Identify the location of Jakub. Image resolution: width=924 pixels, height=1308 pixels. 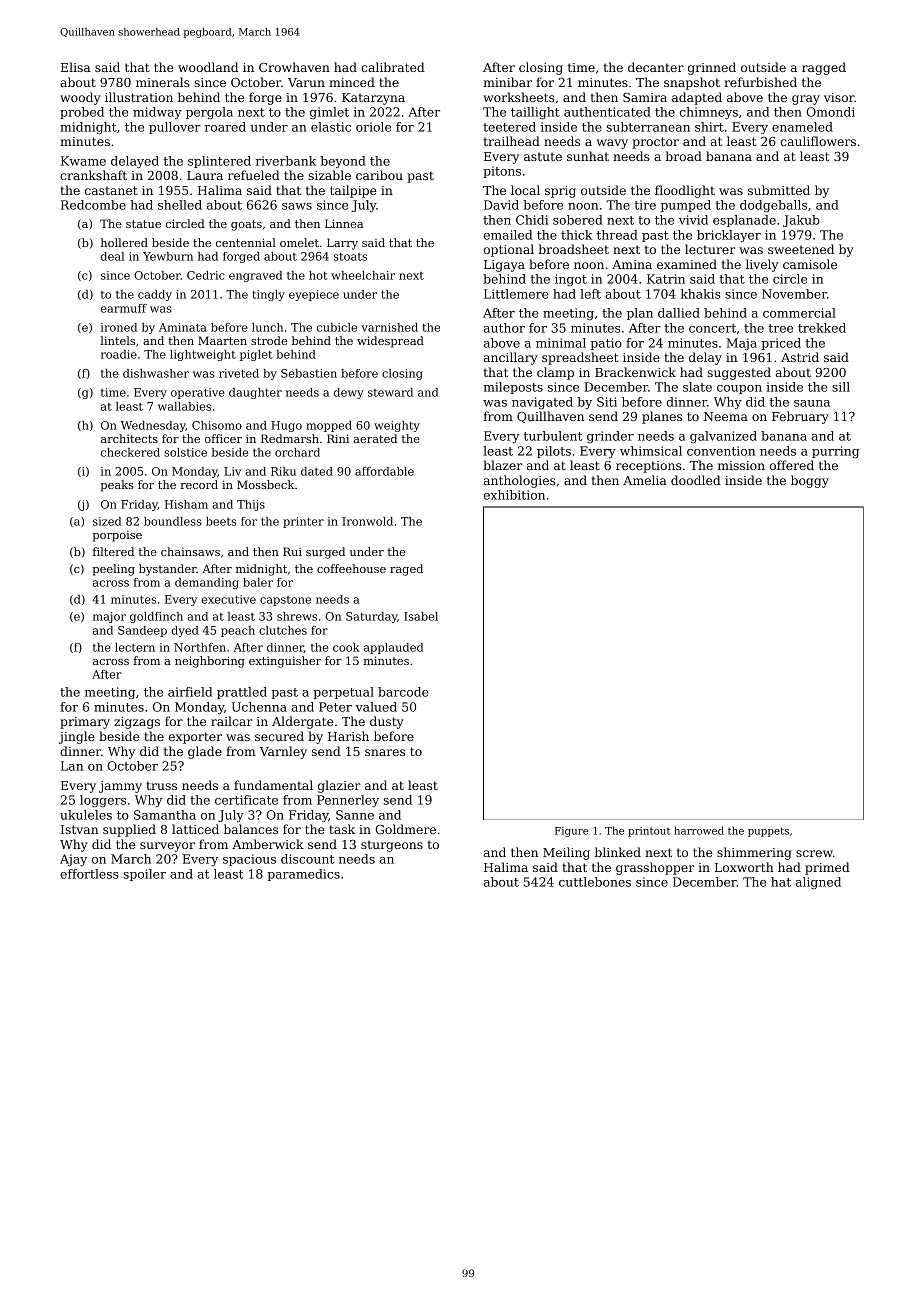
(801, 221).
